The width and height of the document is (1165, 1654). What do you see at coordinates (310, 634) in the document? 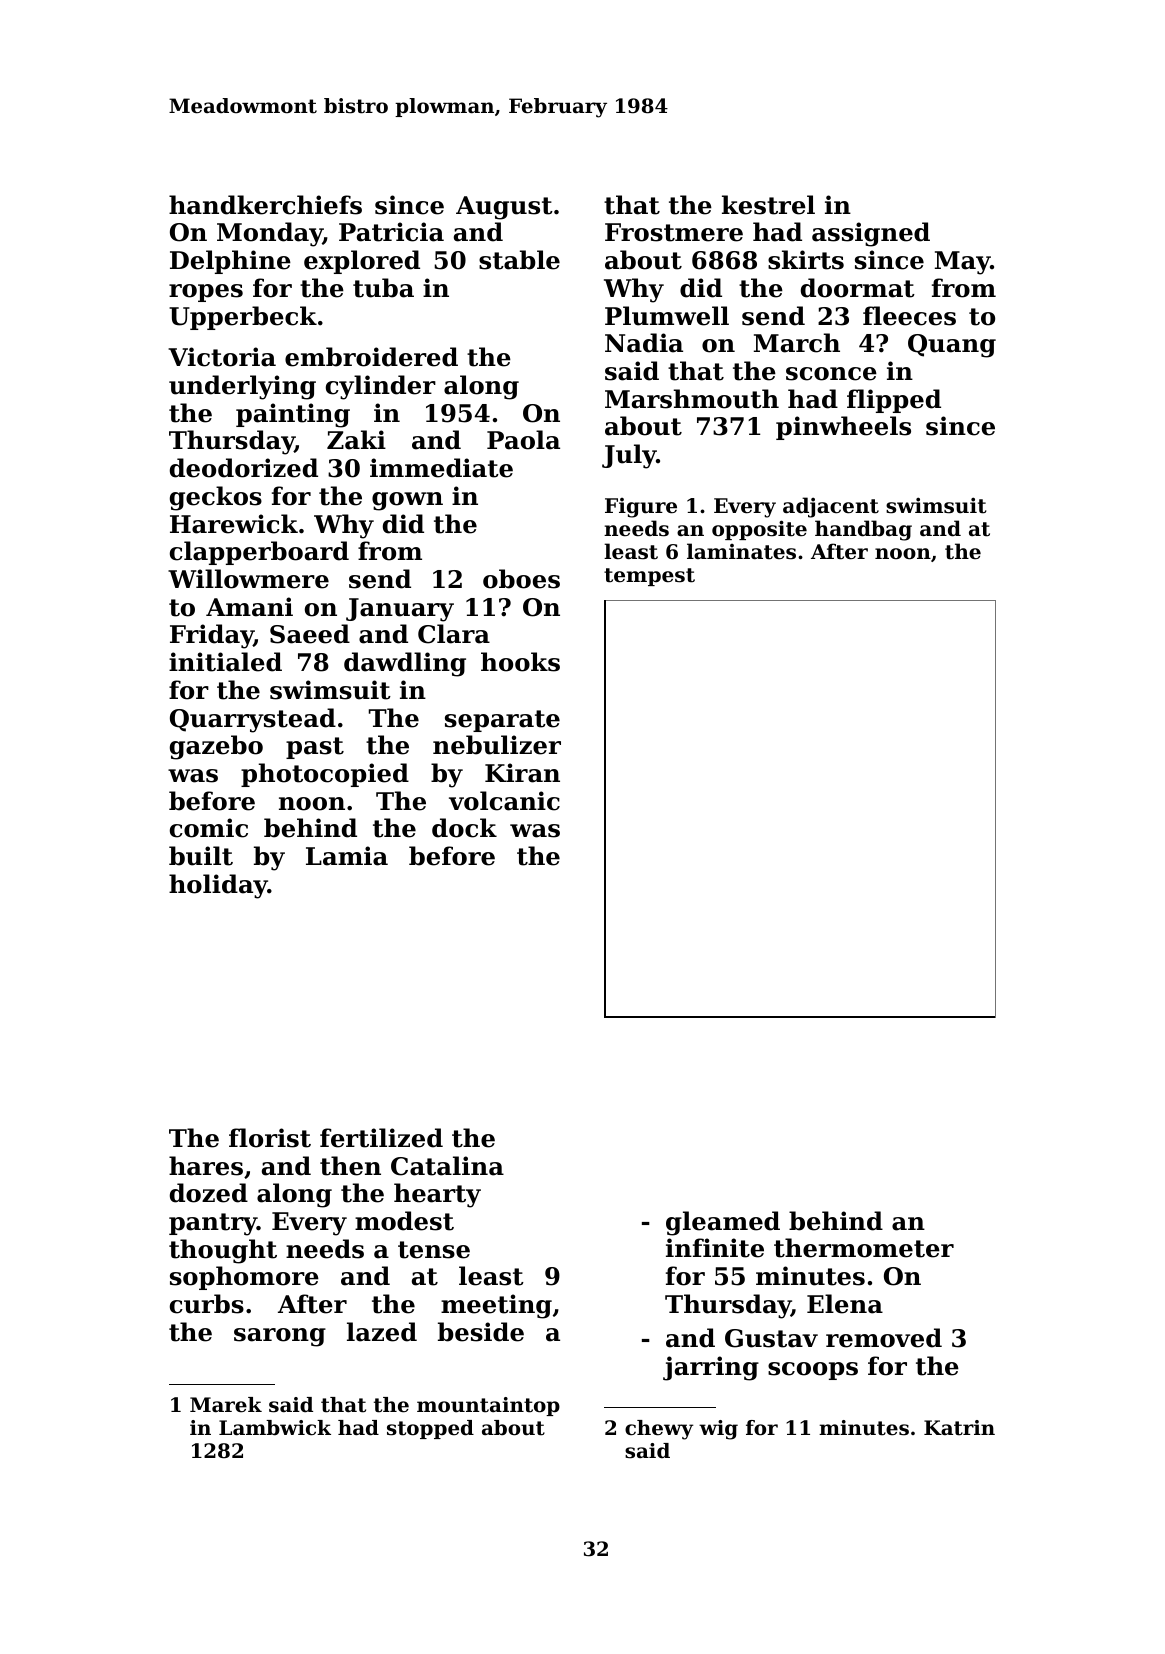
I see `Saeed` at bounding box center [310, 634].
